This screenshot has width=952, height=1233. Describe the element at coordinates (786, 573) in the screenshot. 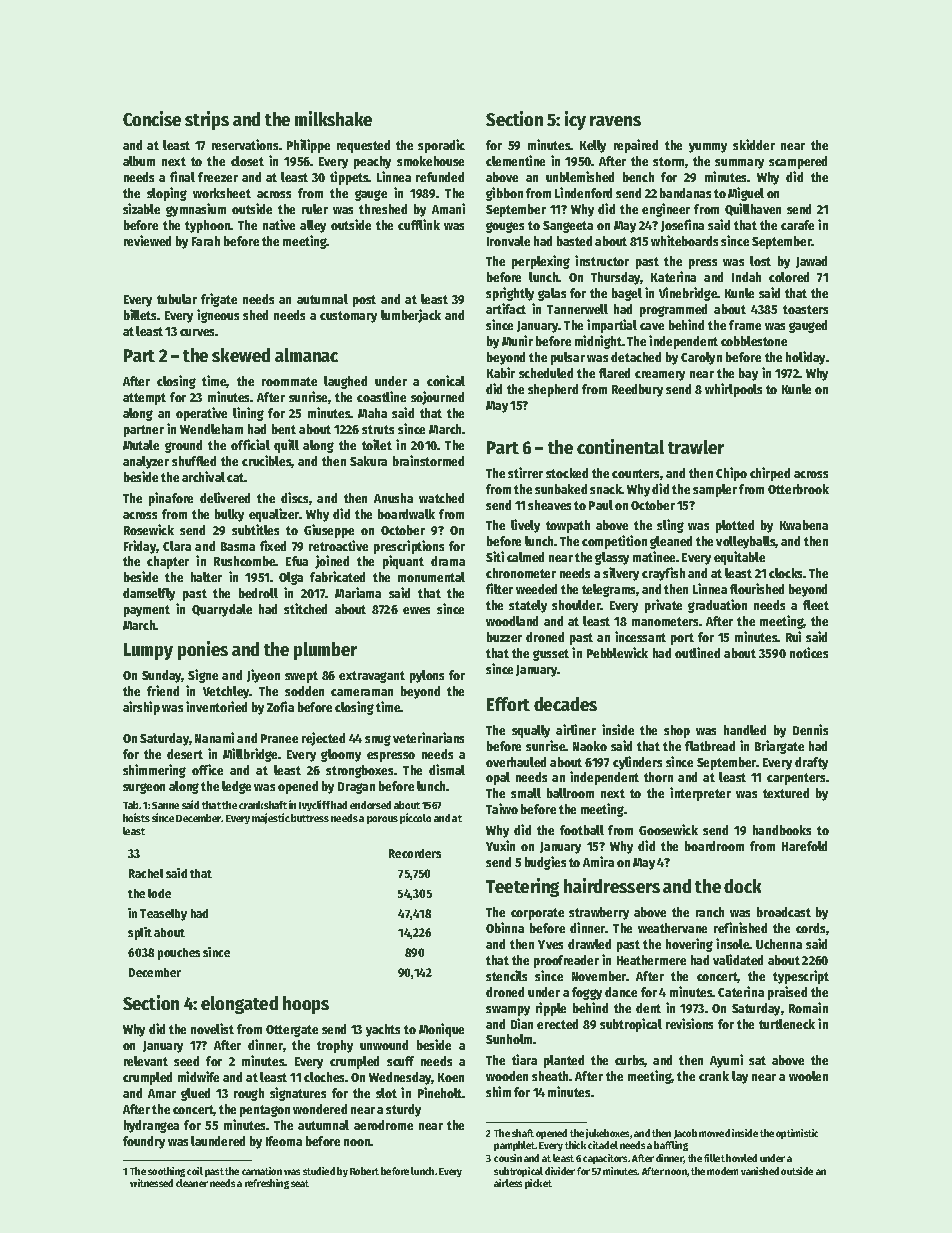

I see `clocks` at that location.
